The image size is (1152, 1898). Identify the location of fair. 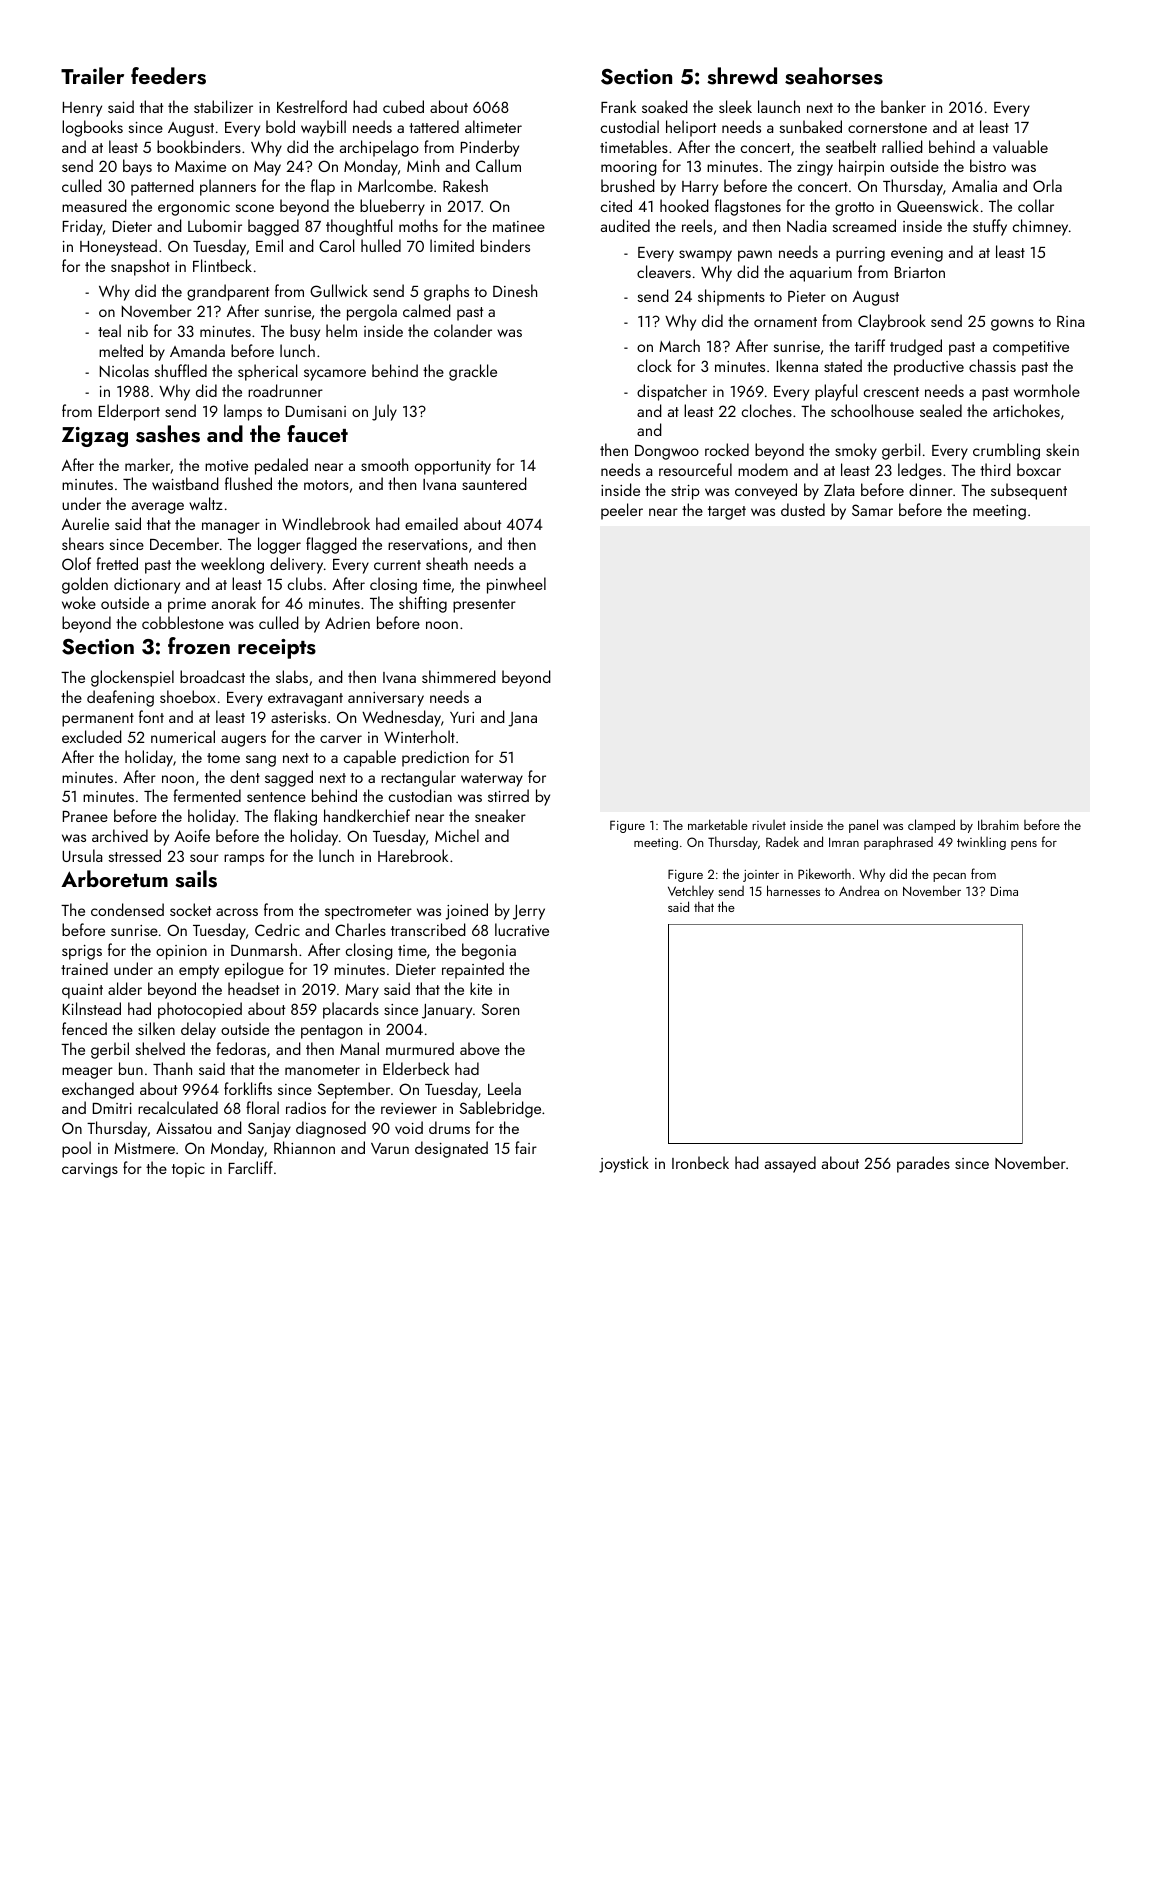
(526, 1147).
